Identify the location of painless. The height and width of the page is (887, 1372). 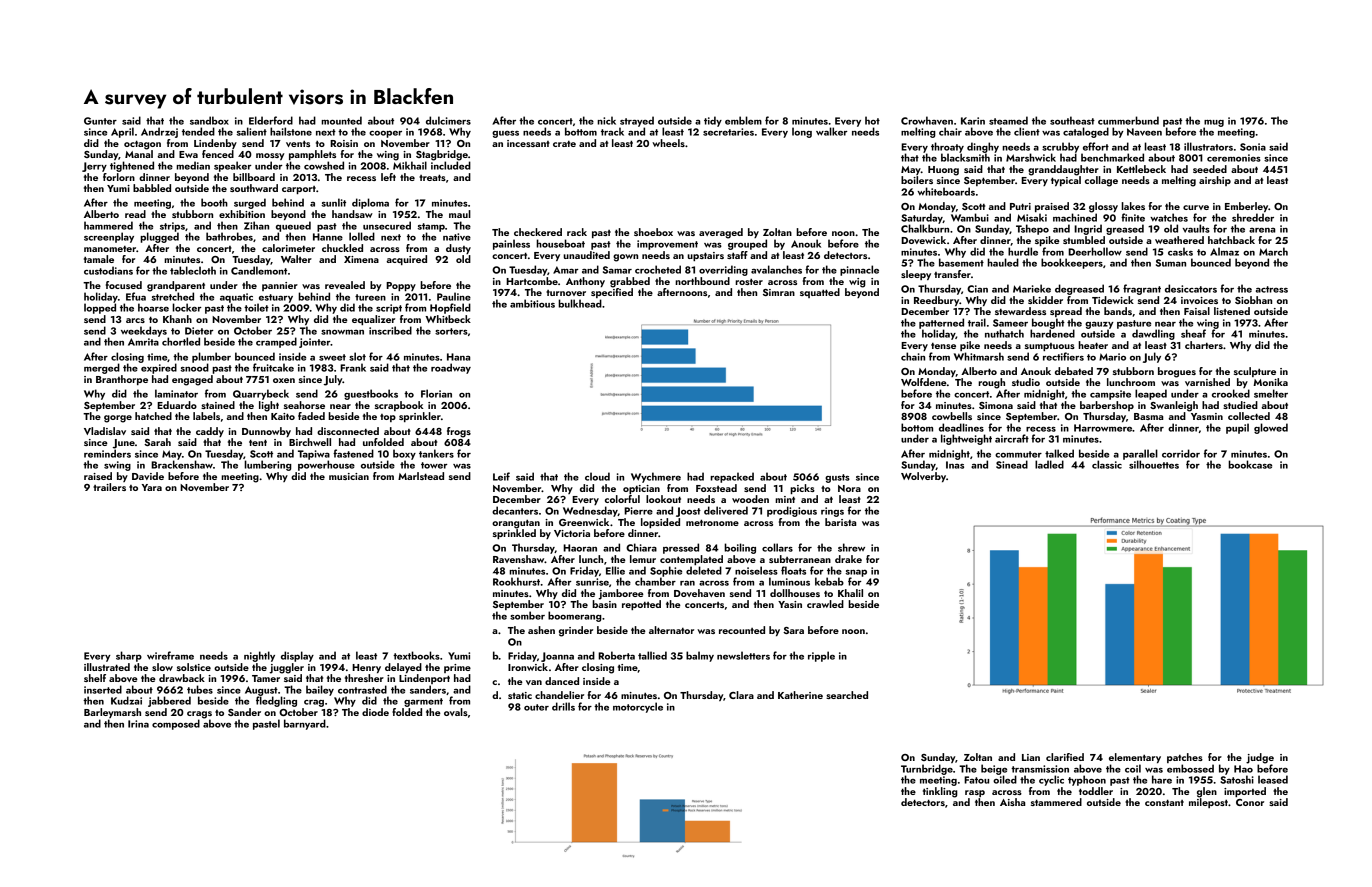
(511, 244).
